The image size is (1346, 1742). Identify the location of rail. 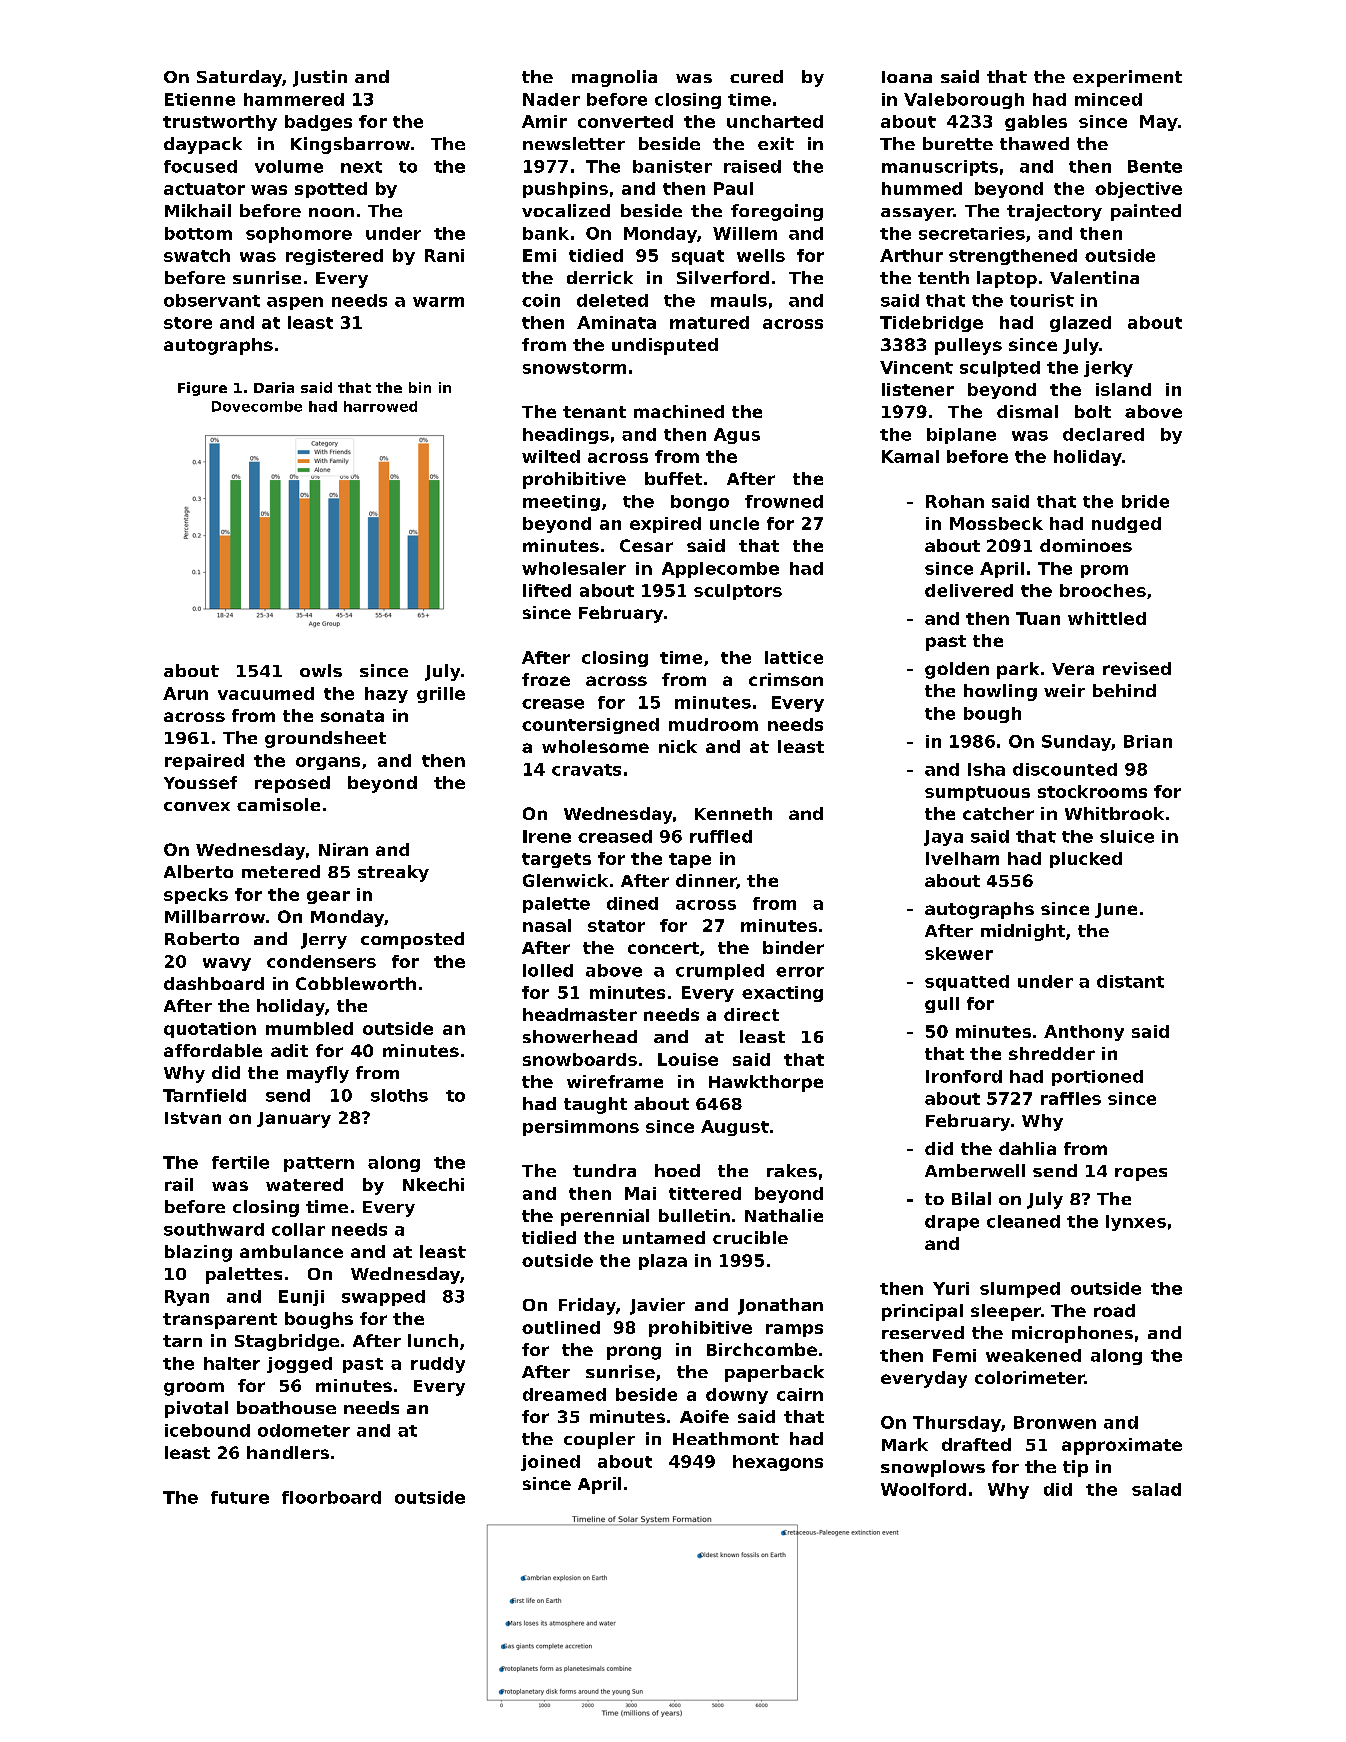
(179, 1184).
